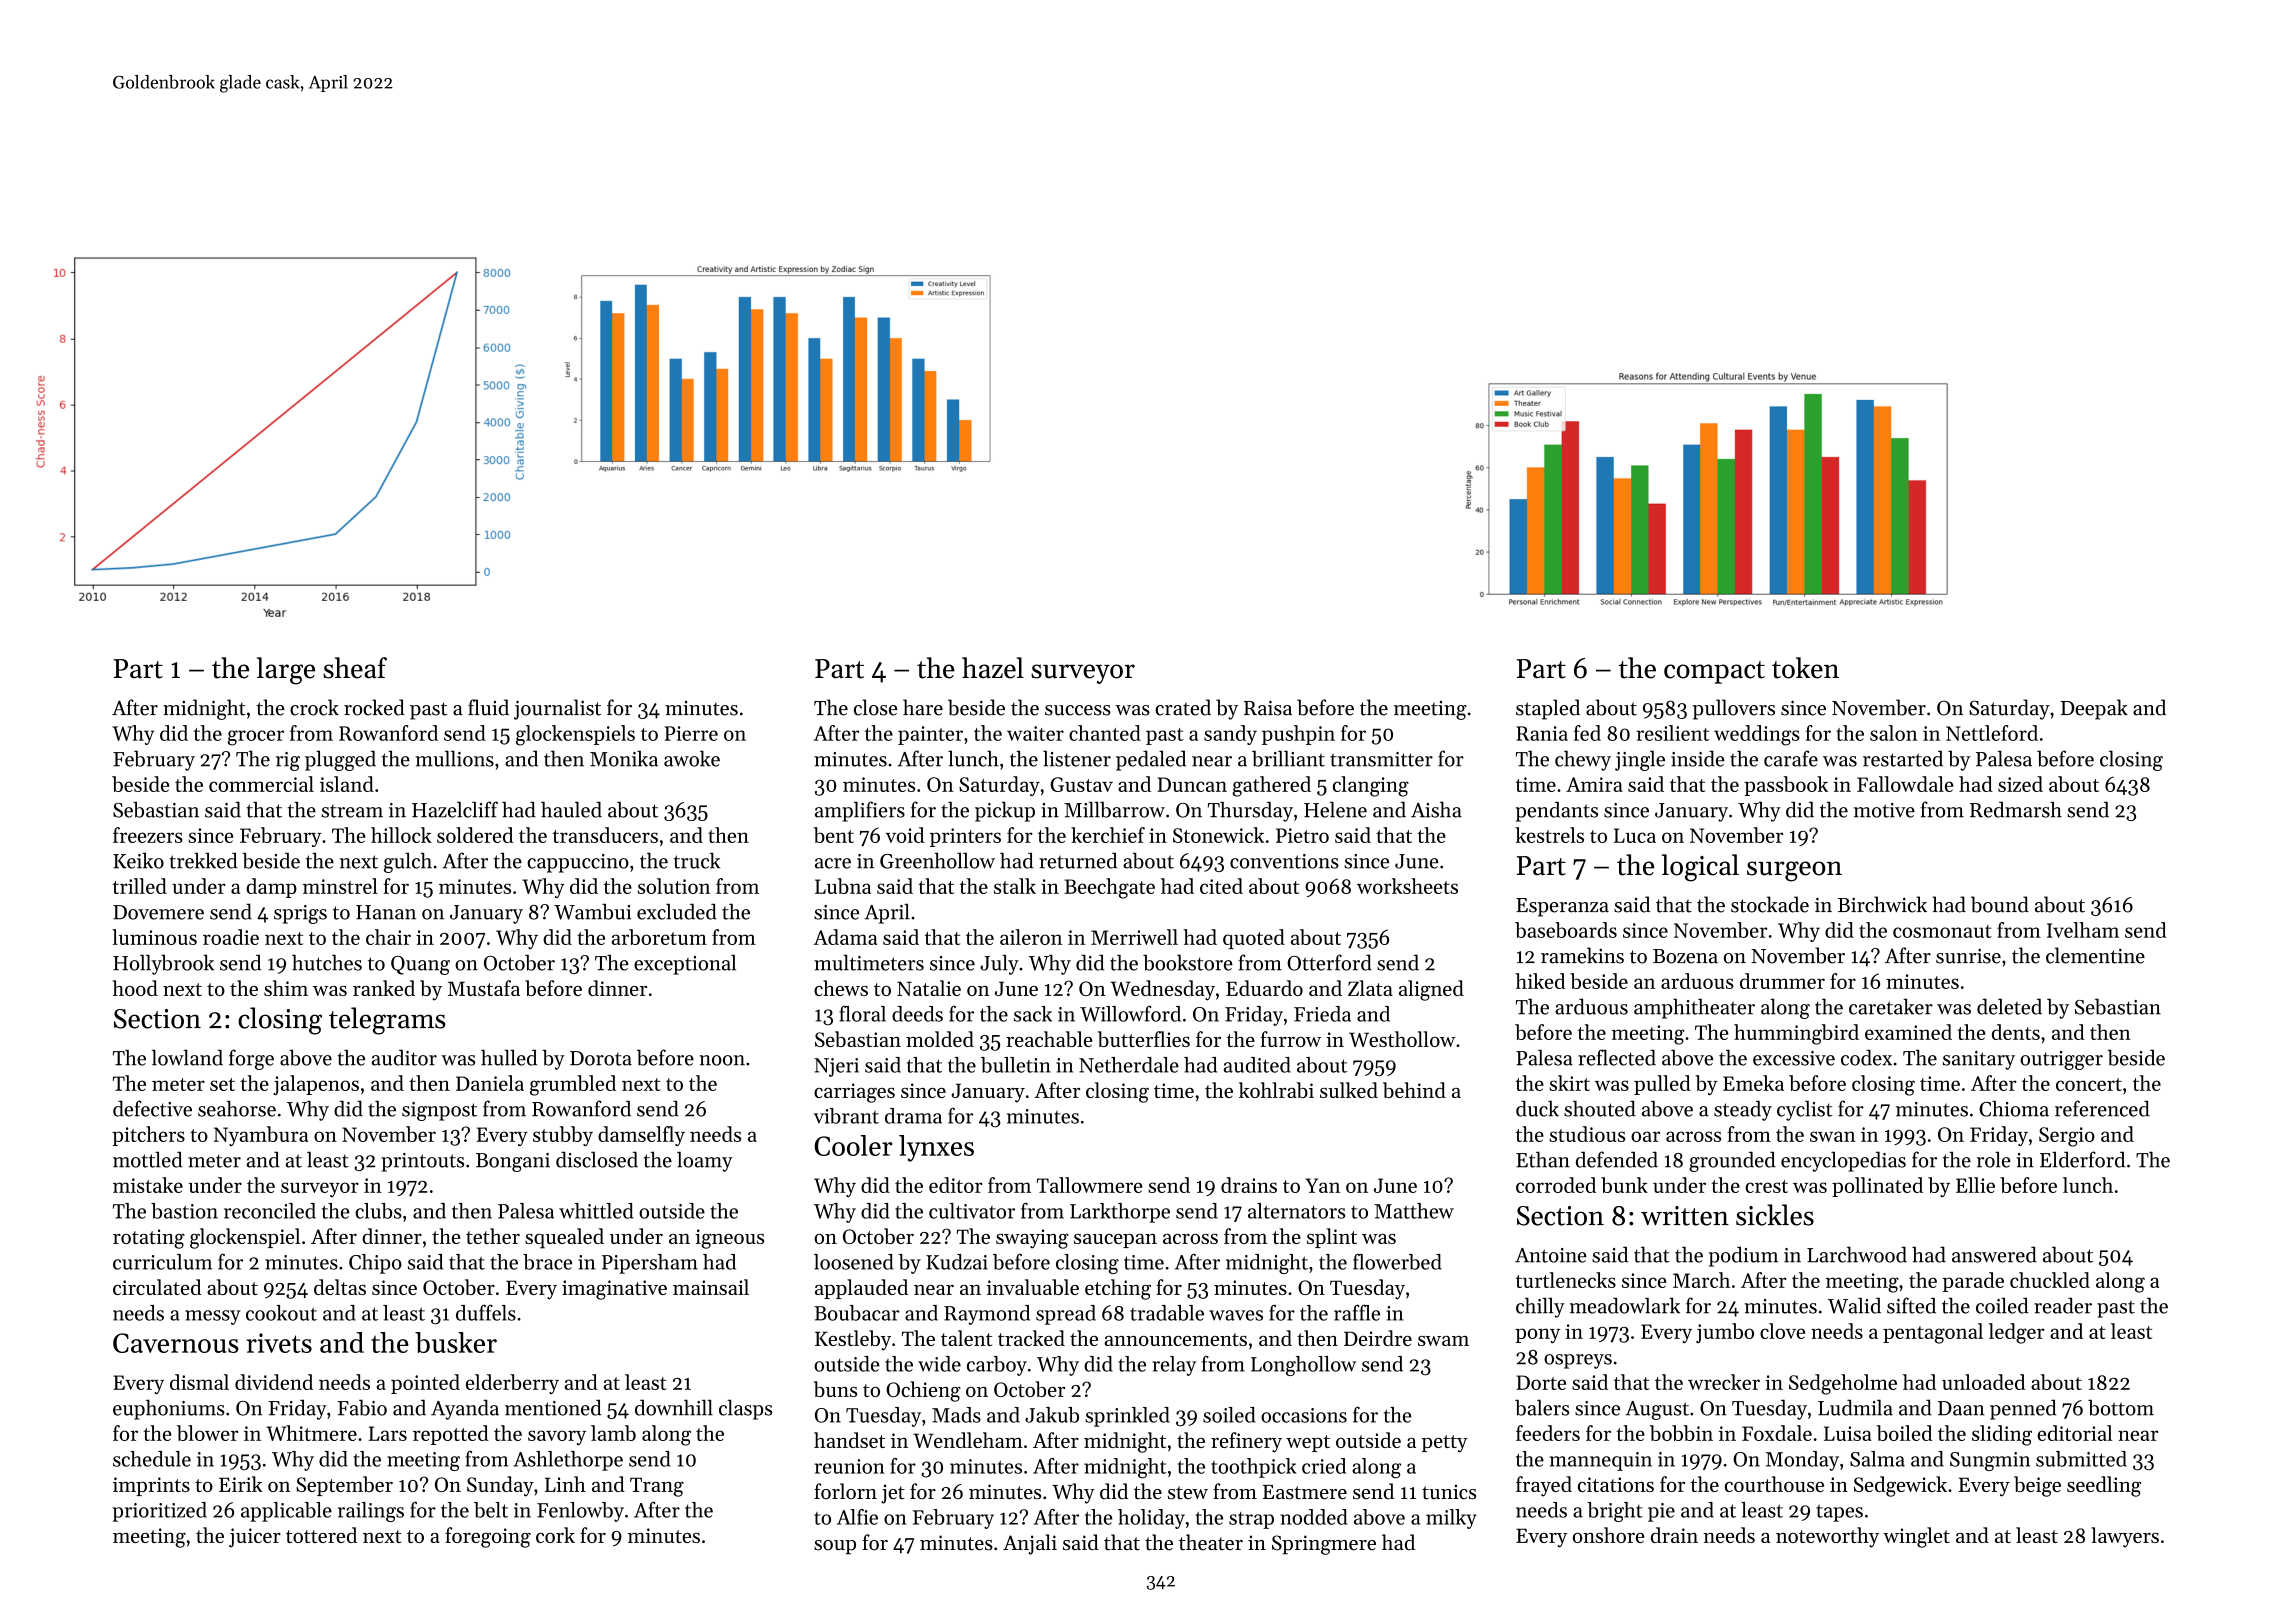 This screenshot has height=1620, width=2292. Describe the element at coordinates (563, 1136) in the screenshot. I see `stubby` at that location.
